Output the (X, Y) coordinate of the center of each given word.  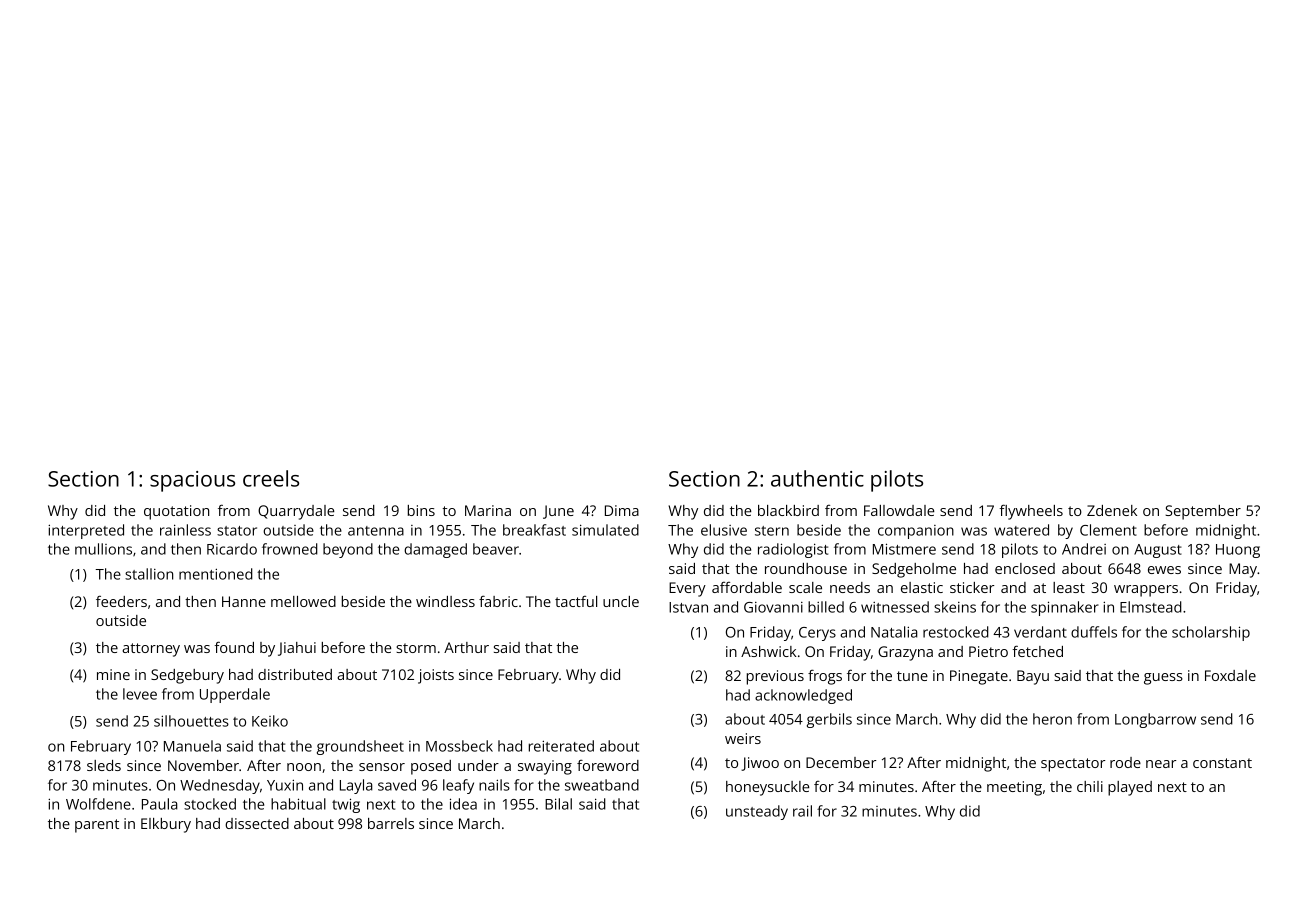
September (1203, 512)
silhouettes (191, 721)
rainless (185, 530)
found (234, 647)
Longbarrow (1155, 720)
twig (346, 805)
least (1069, 587)
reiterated (561, 746)
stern (772, 531)
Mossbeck (459, 746)
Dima (622, 510)
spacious (192, 481)
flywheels (1031, 512)
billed (826, 607)
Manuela (192, 746)
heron (1052, 719)
